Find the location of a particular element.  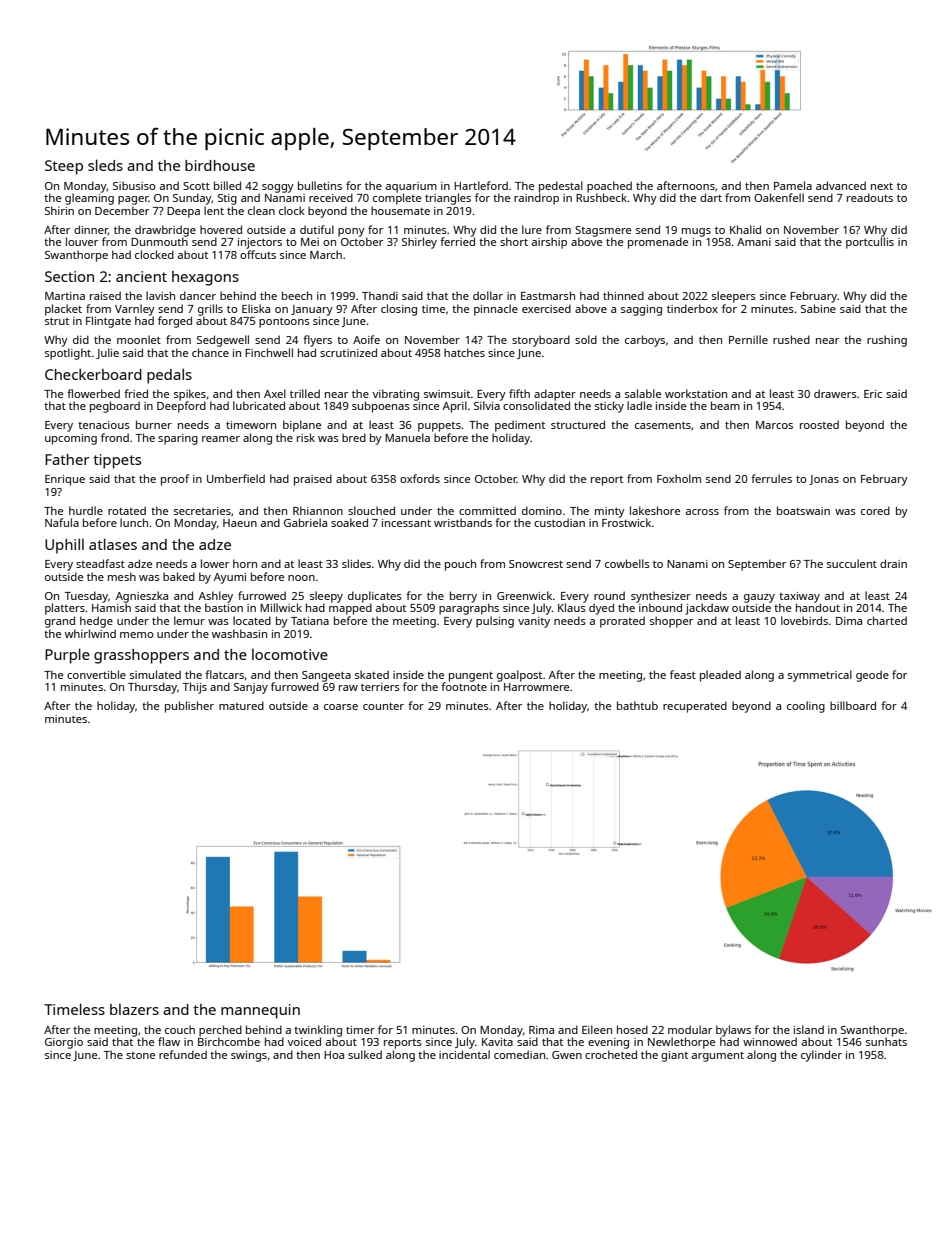

tenacious is located at coordinates (104, 425).
